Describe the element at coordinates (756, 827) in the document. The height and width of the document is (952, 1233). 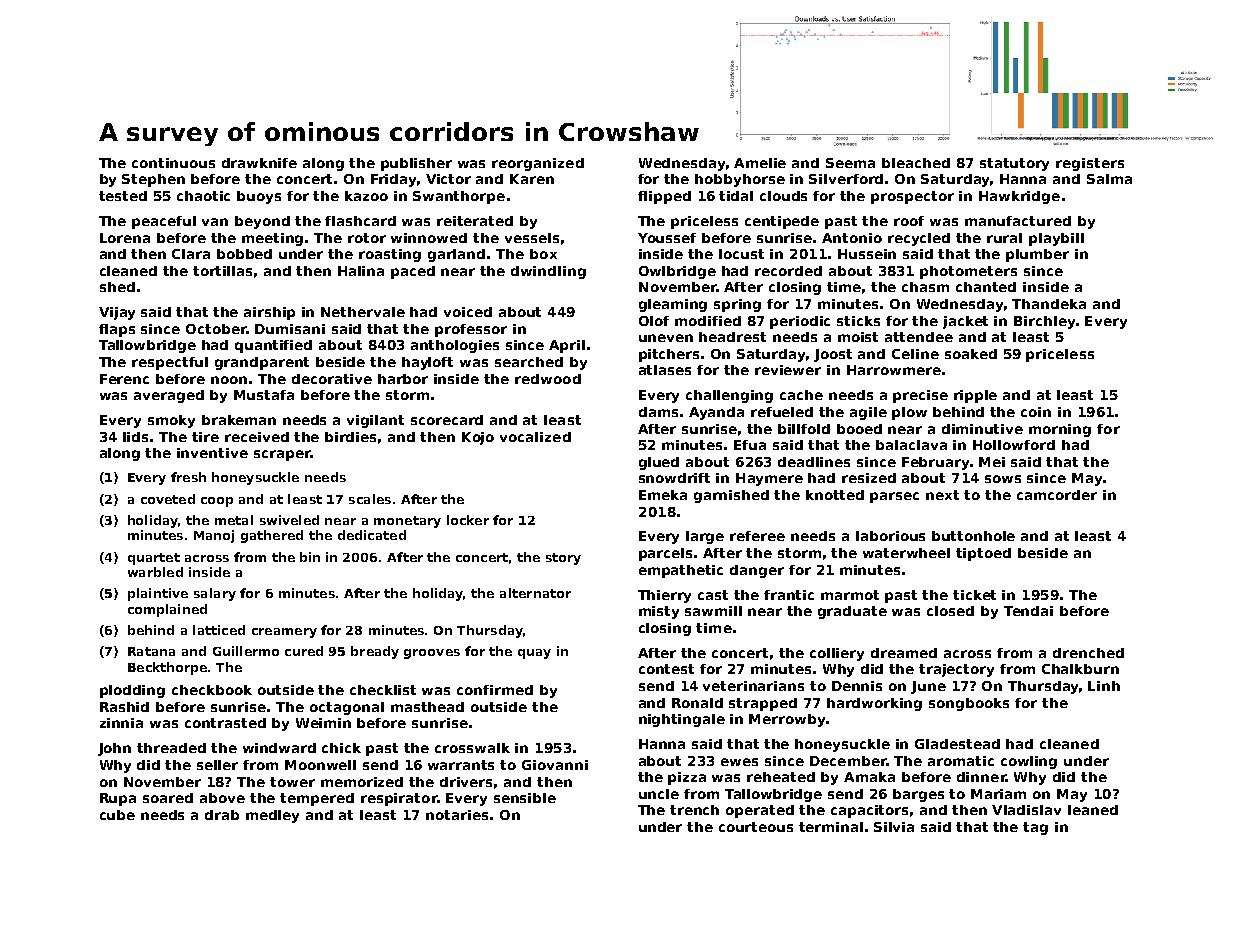
I see `courteous` at that location.
